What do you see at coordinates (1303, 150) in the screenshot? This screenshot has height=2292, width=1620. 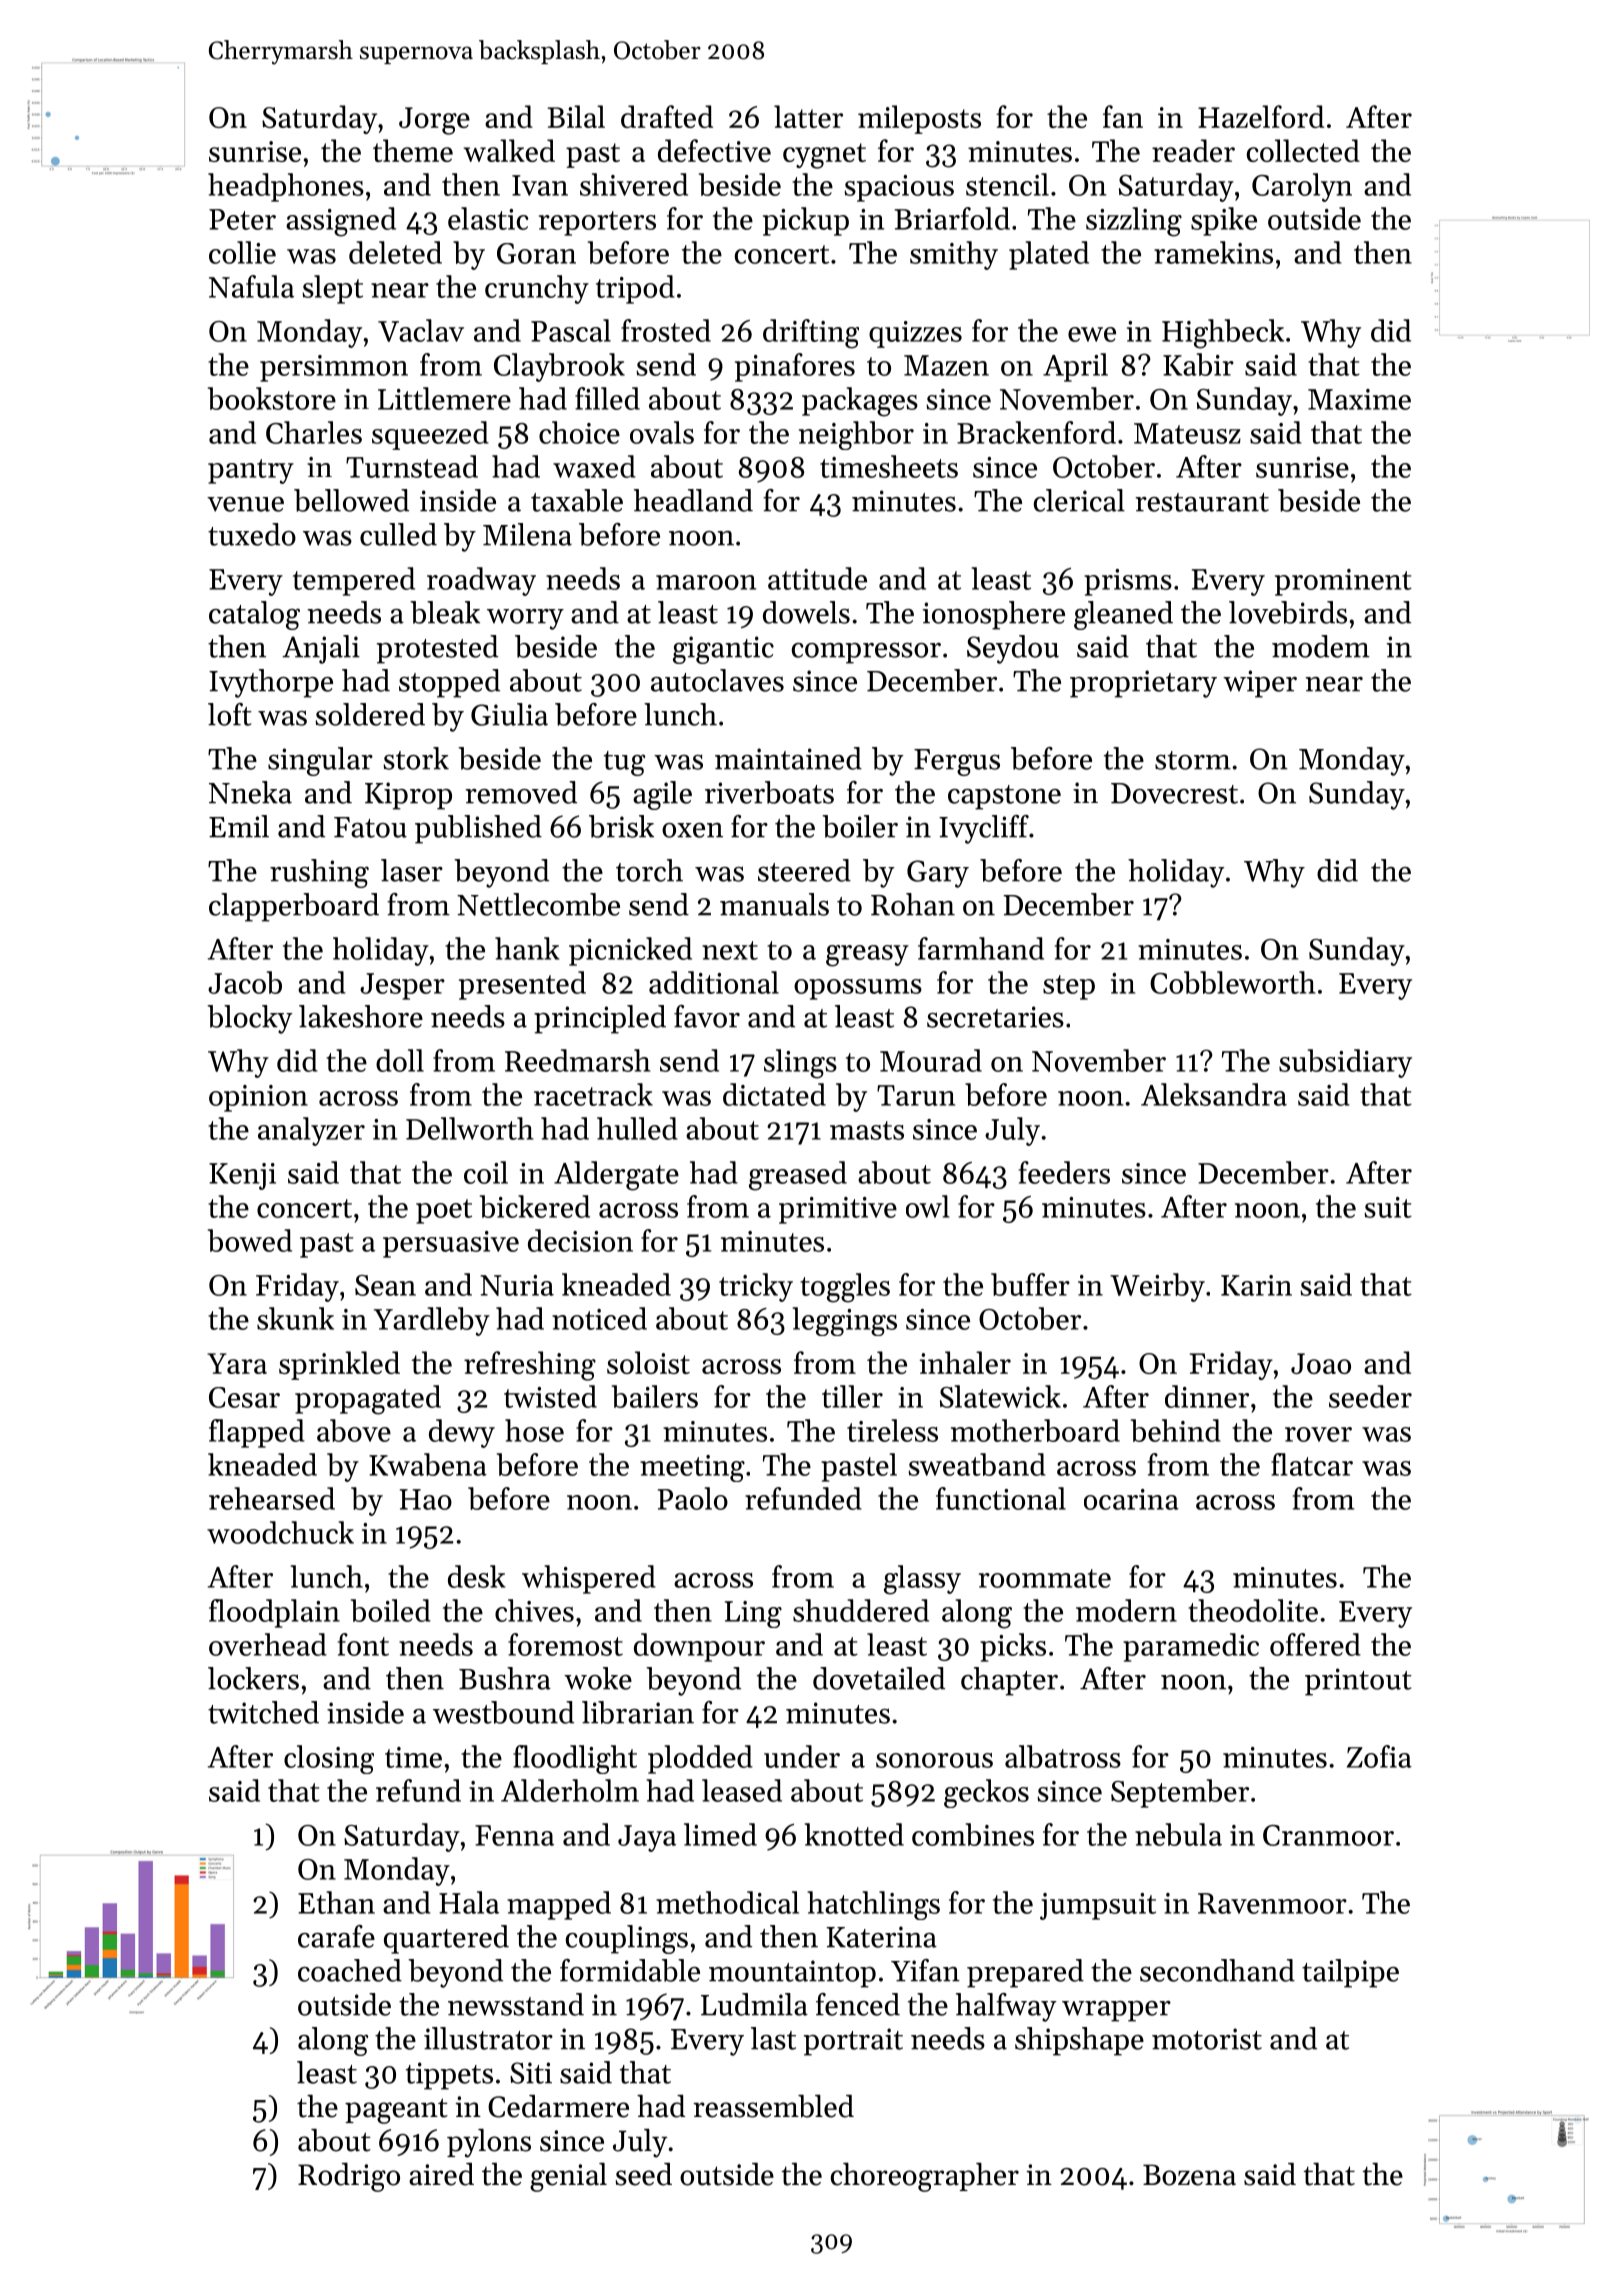 I see `collected` at bounding box center [1303, 150].
